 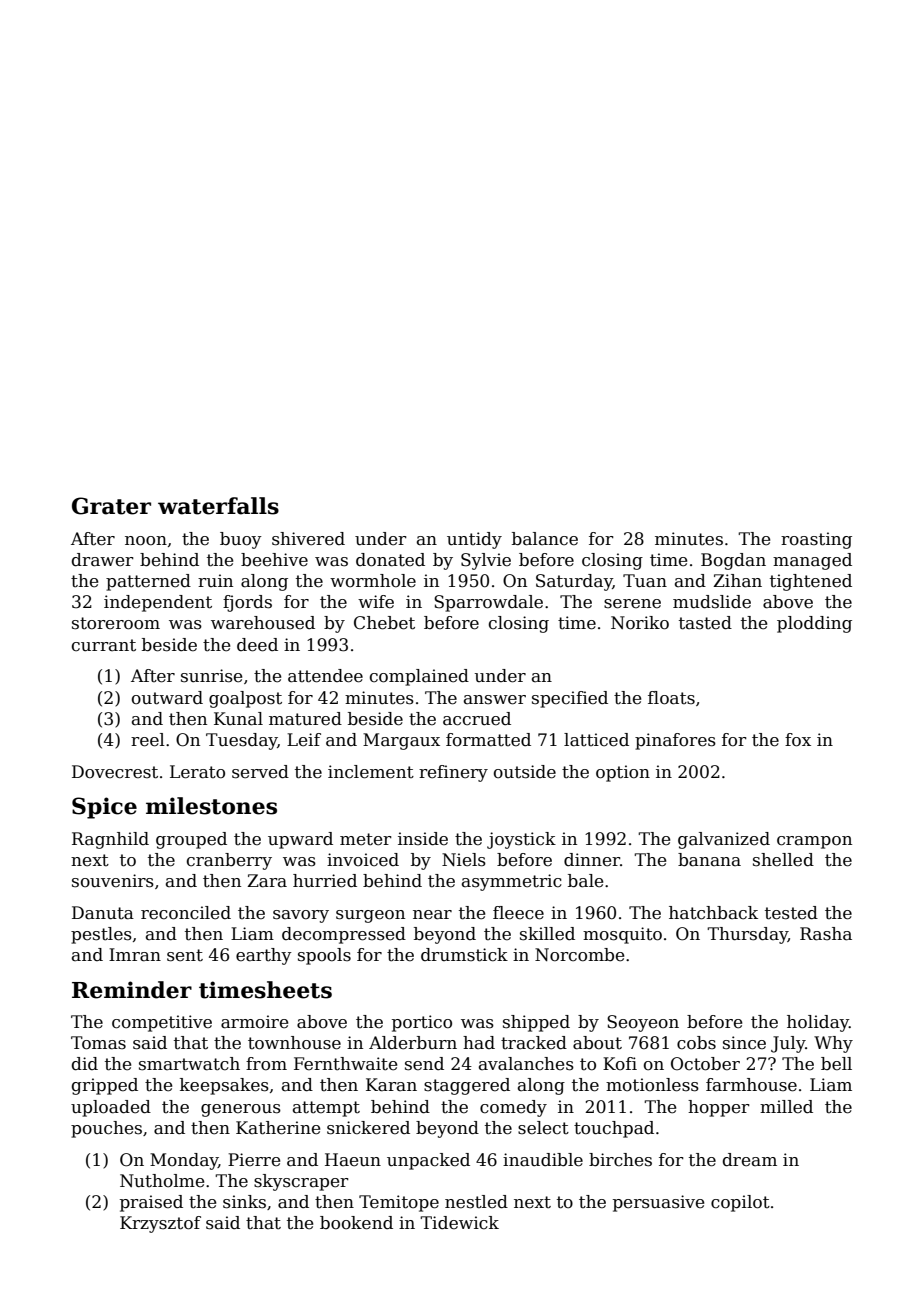 I want to click on meter, so click(x=366, y=839).
